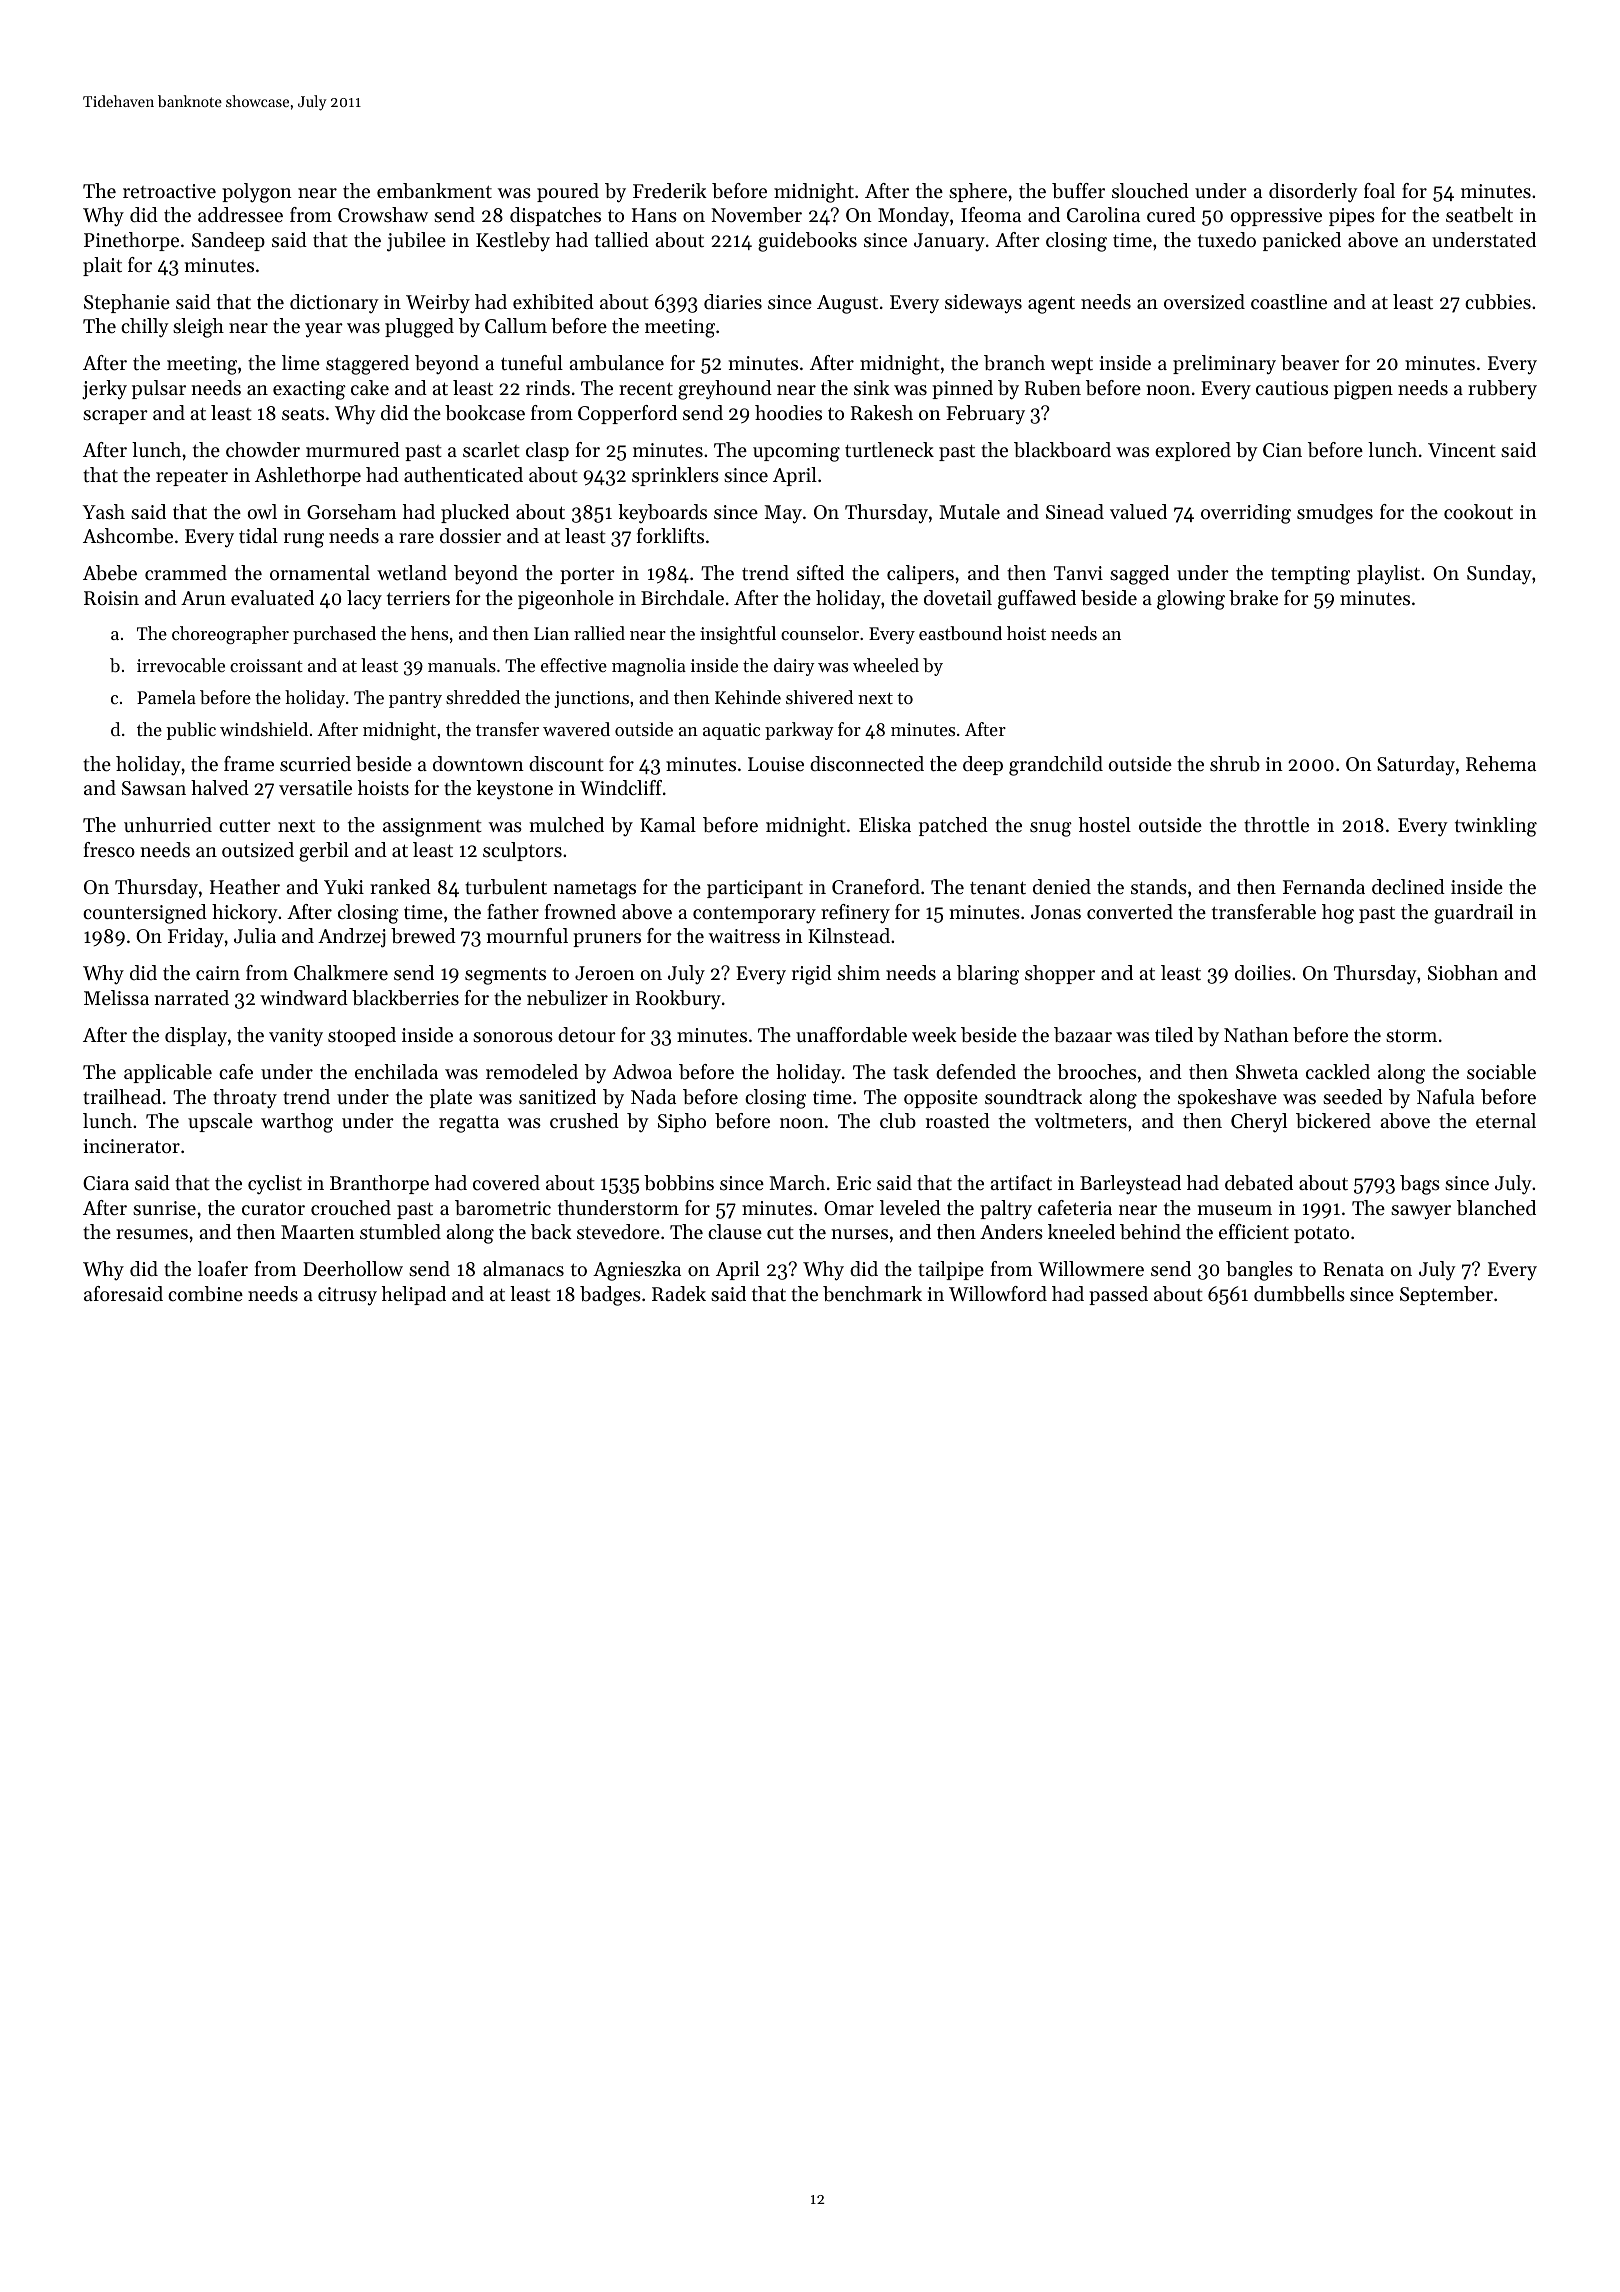 The height and width of the page is (2292, 1620). Describe the element at coordinates (192, 478) in the page. I see `repeater` at that location.
